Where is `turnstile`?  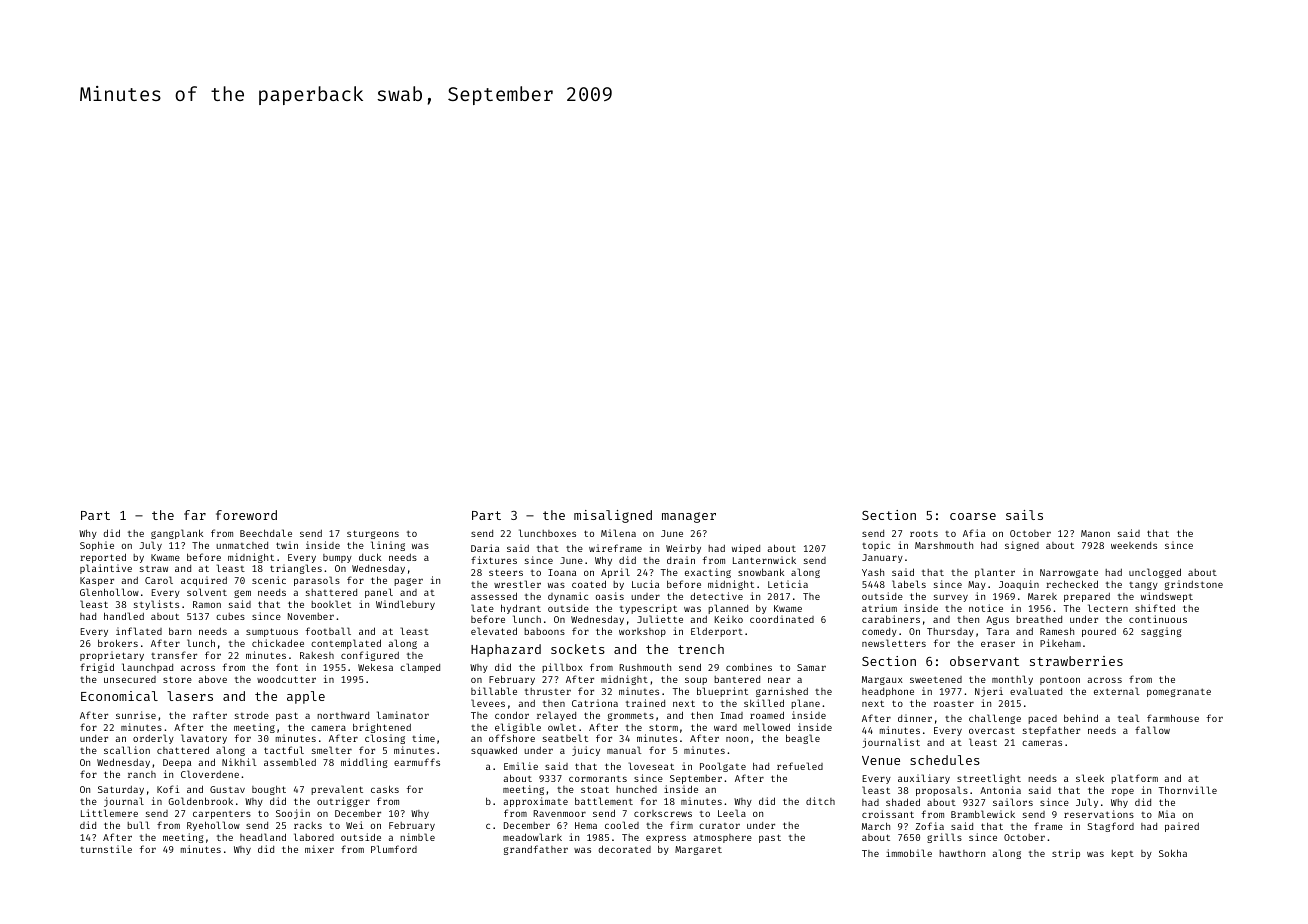 turnstile is located at coordinates (106, 849).
